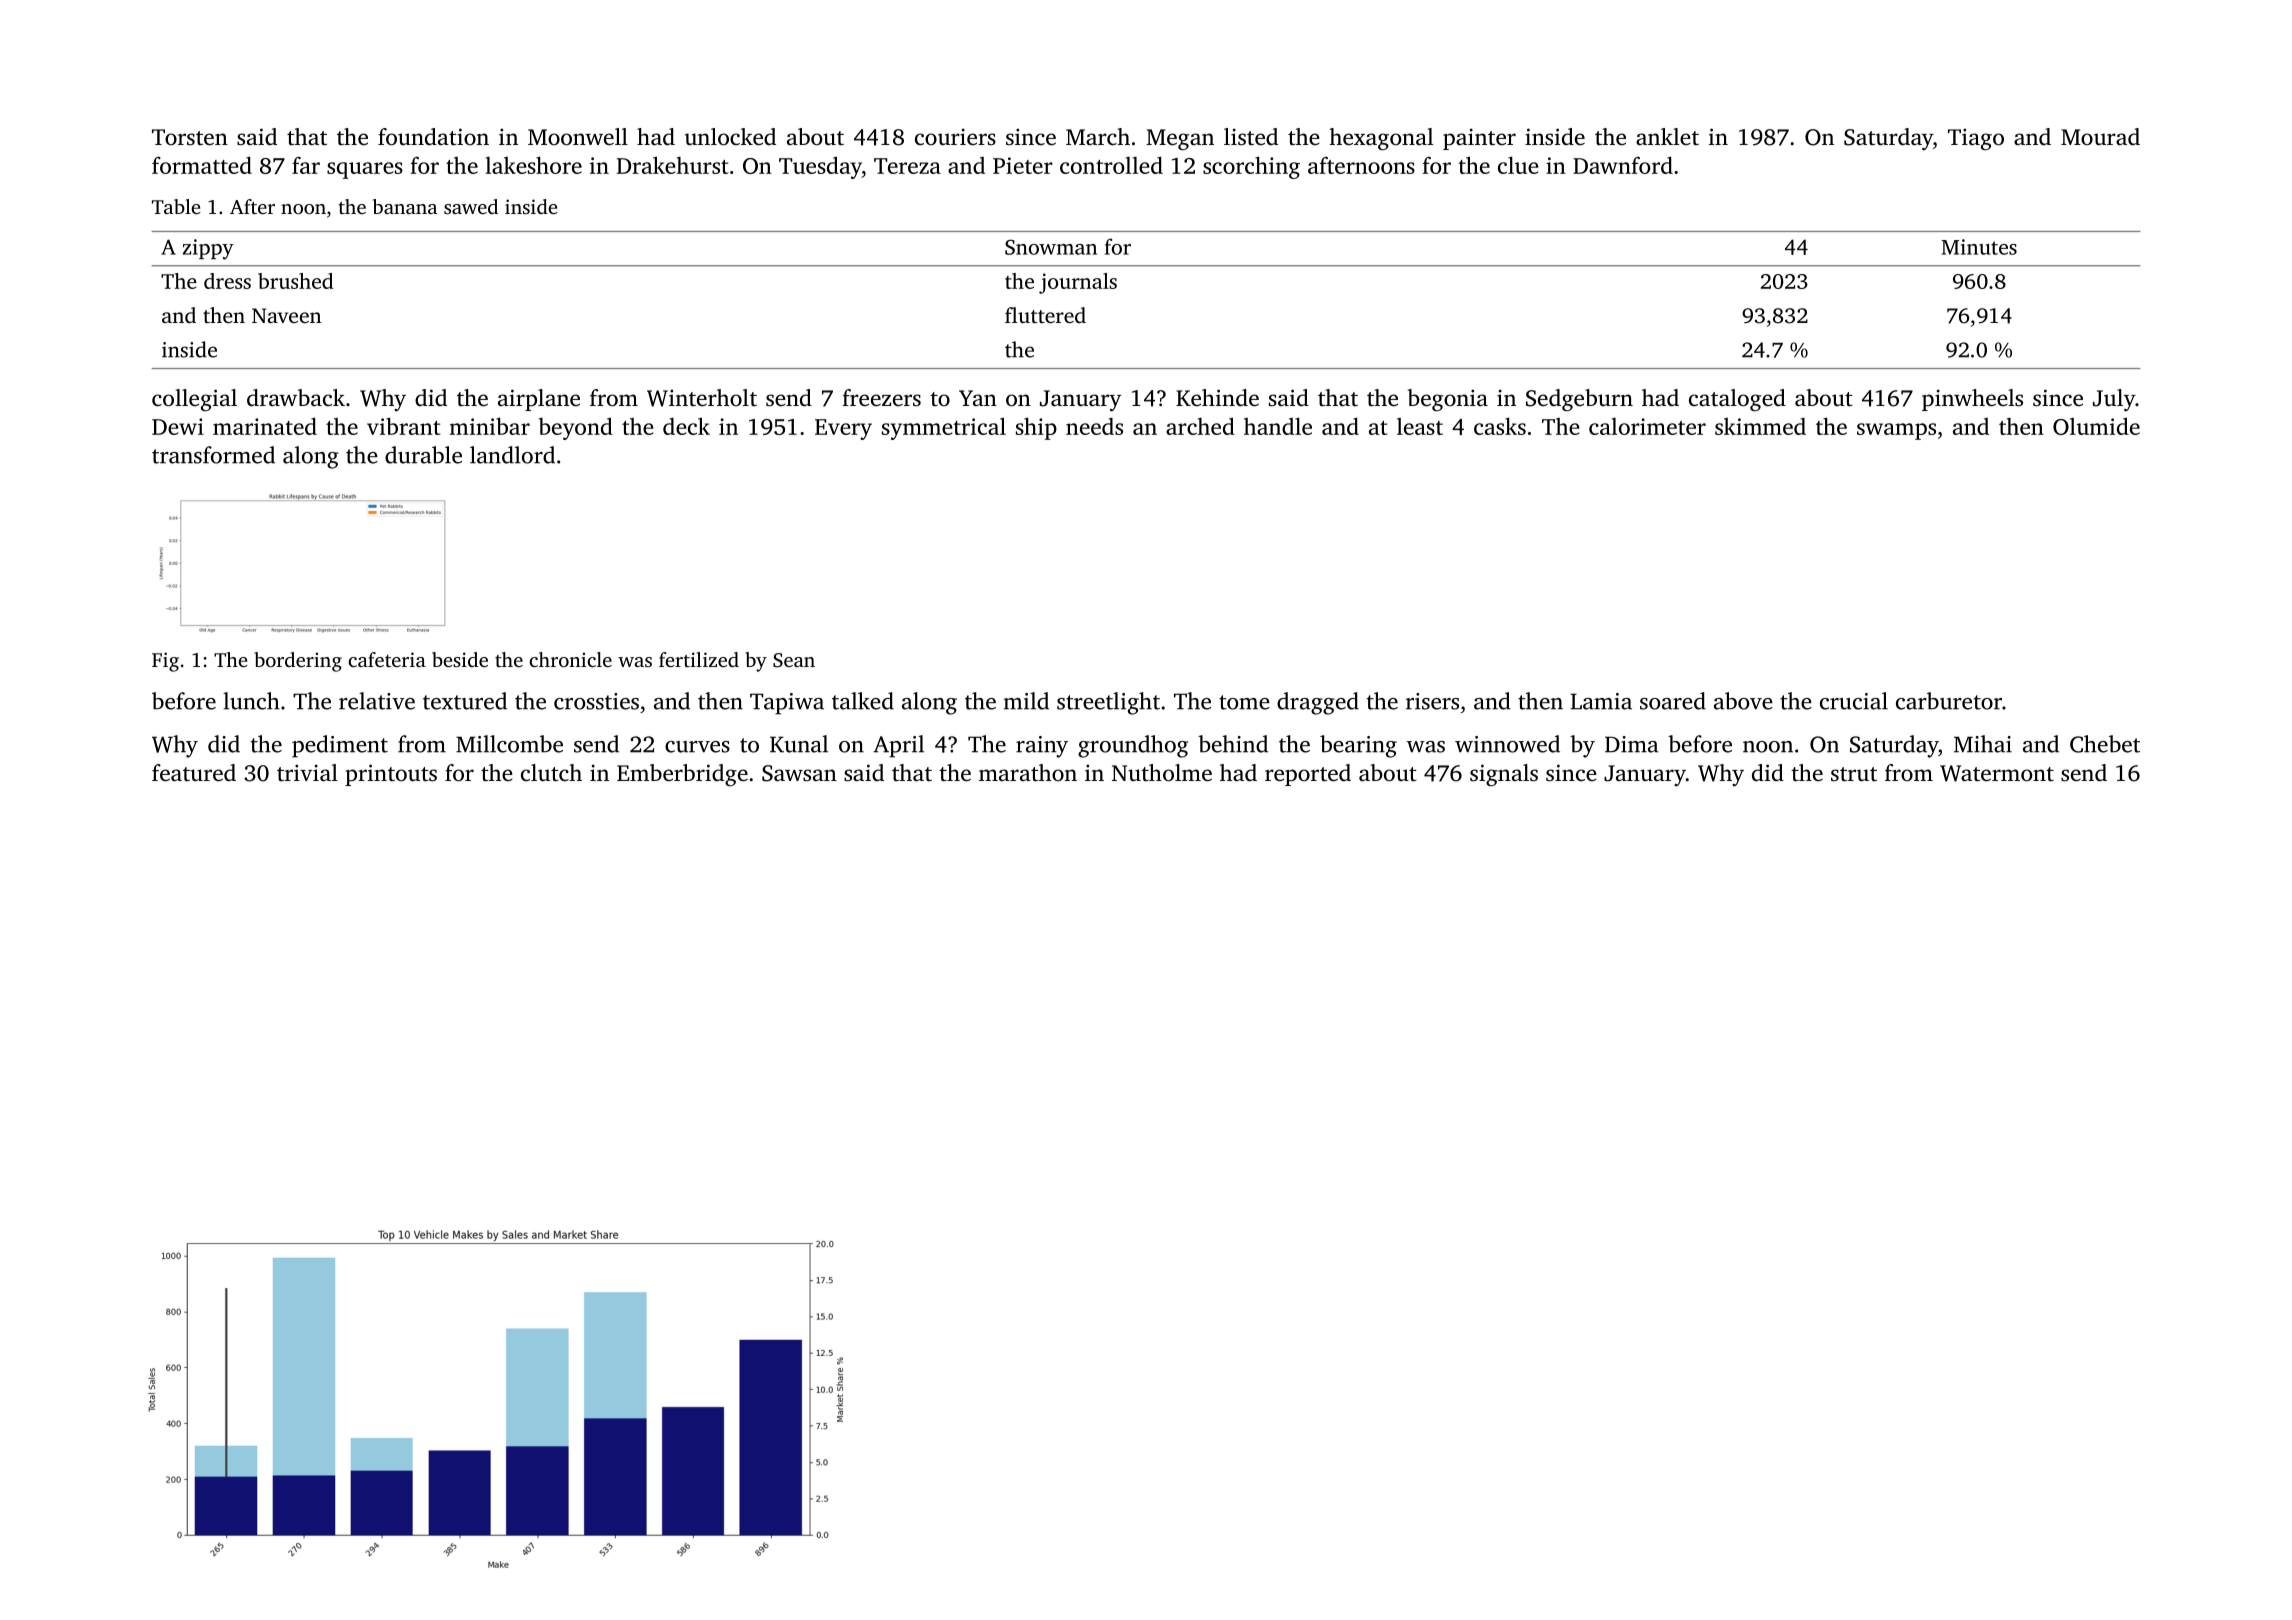 The height and width of the image is (1620, 2292). I want to click on Minutes, so click(1979, 247).
